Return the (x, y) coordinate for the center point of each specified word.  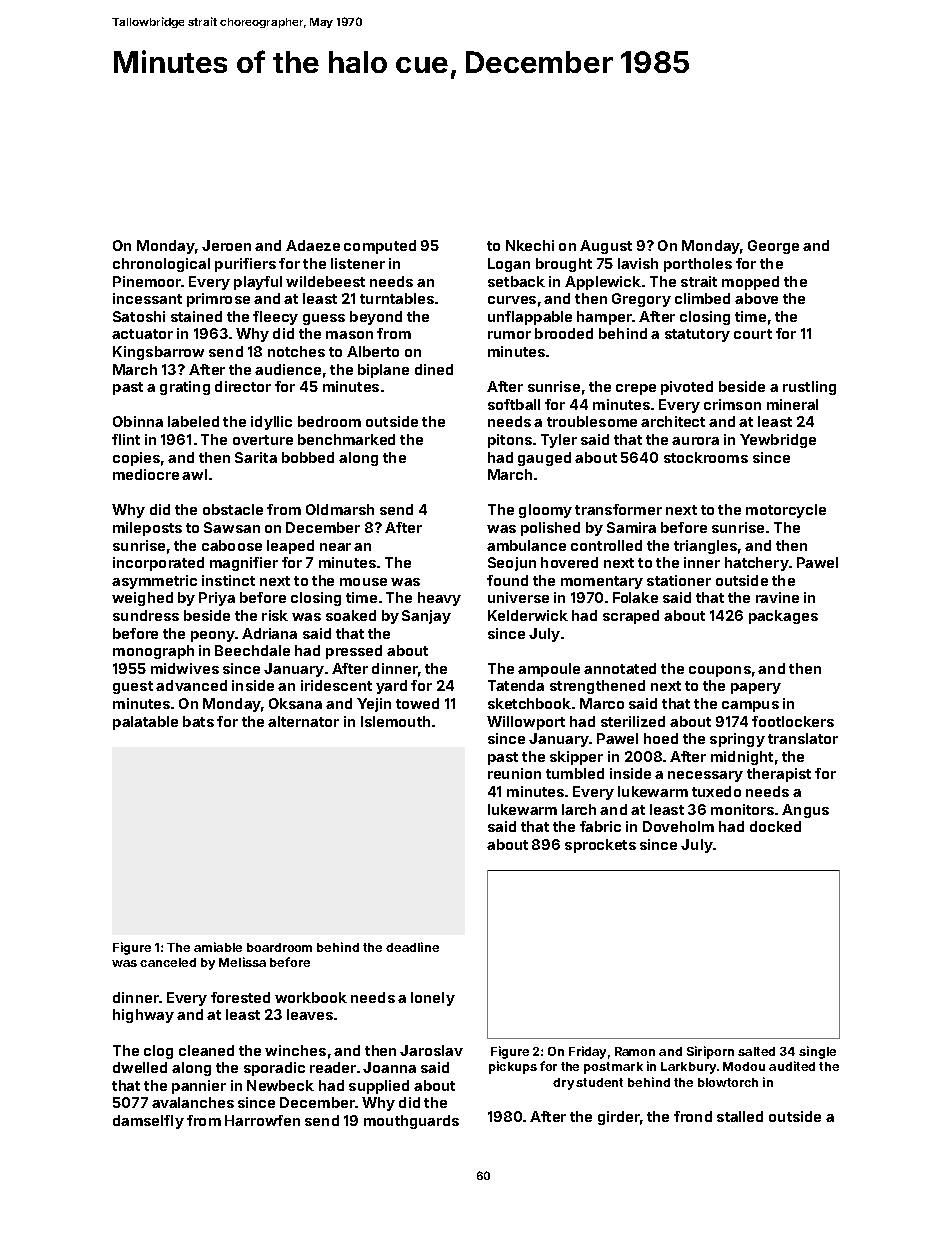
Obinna (138, 421)
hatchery (757, 564)
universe (518, 597)
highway (143, 1016)
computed (380, 247)
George (773, 247)
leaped (290, 547)
